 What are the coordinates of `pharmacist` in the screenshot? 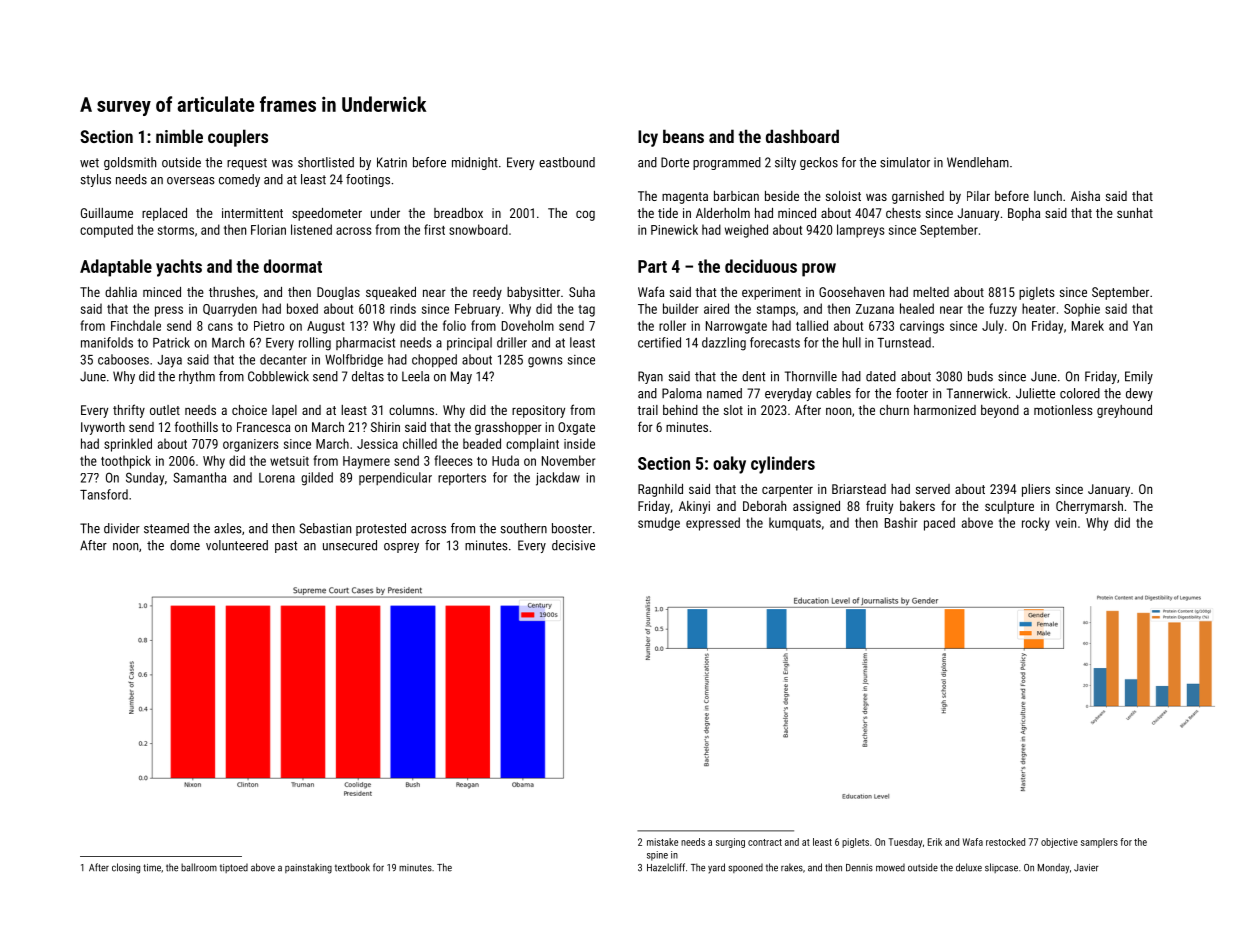 It's located at (365, 343).
